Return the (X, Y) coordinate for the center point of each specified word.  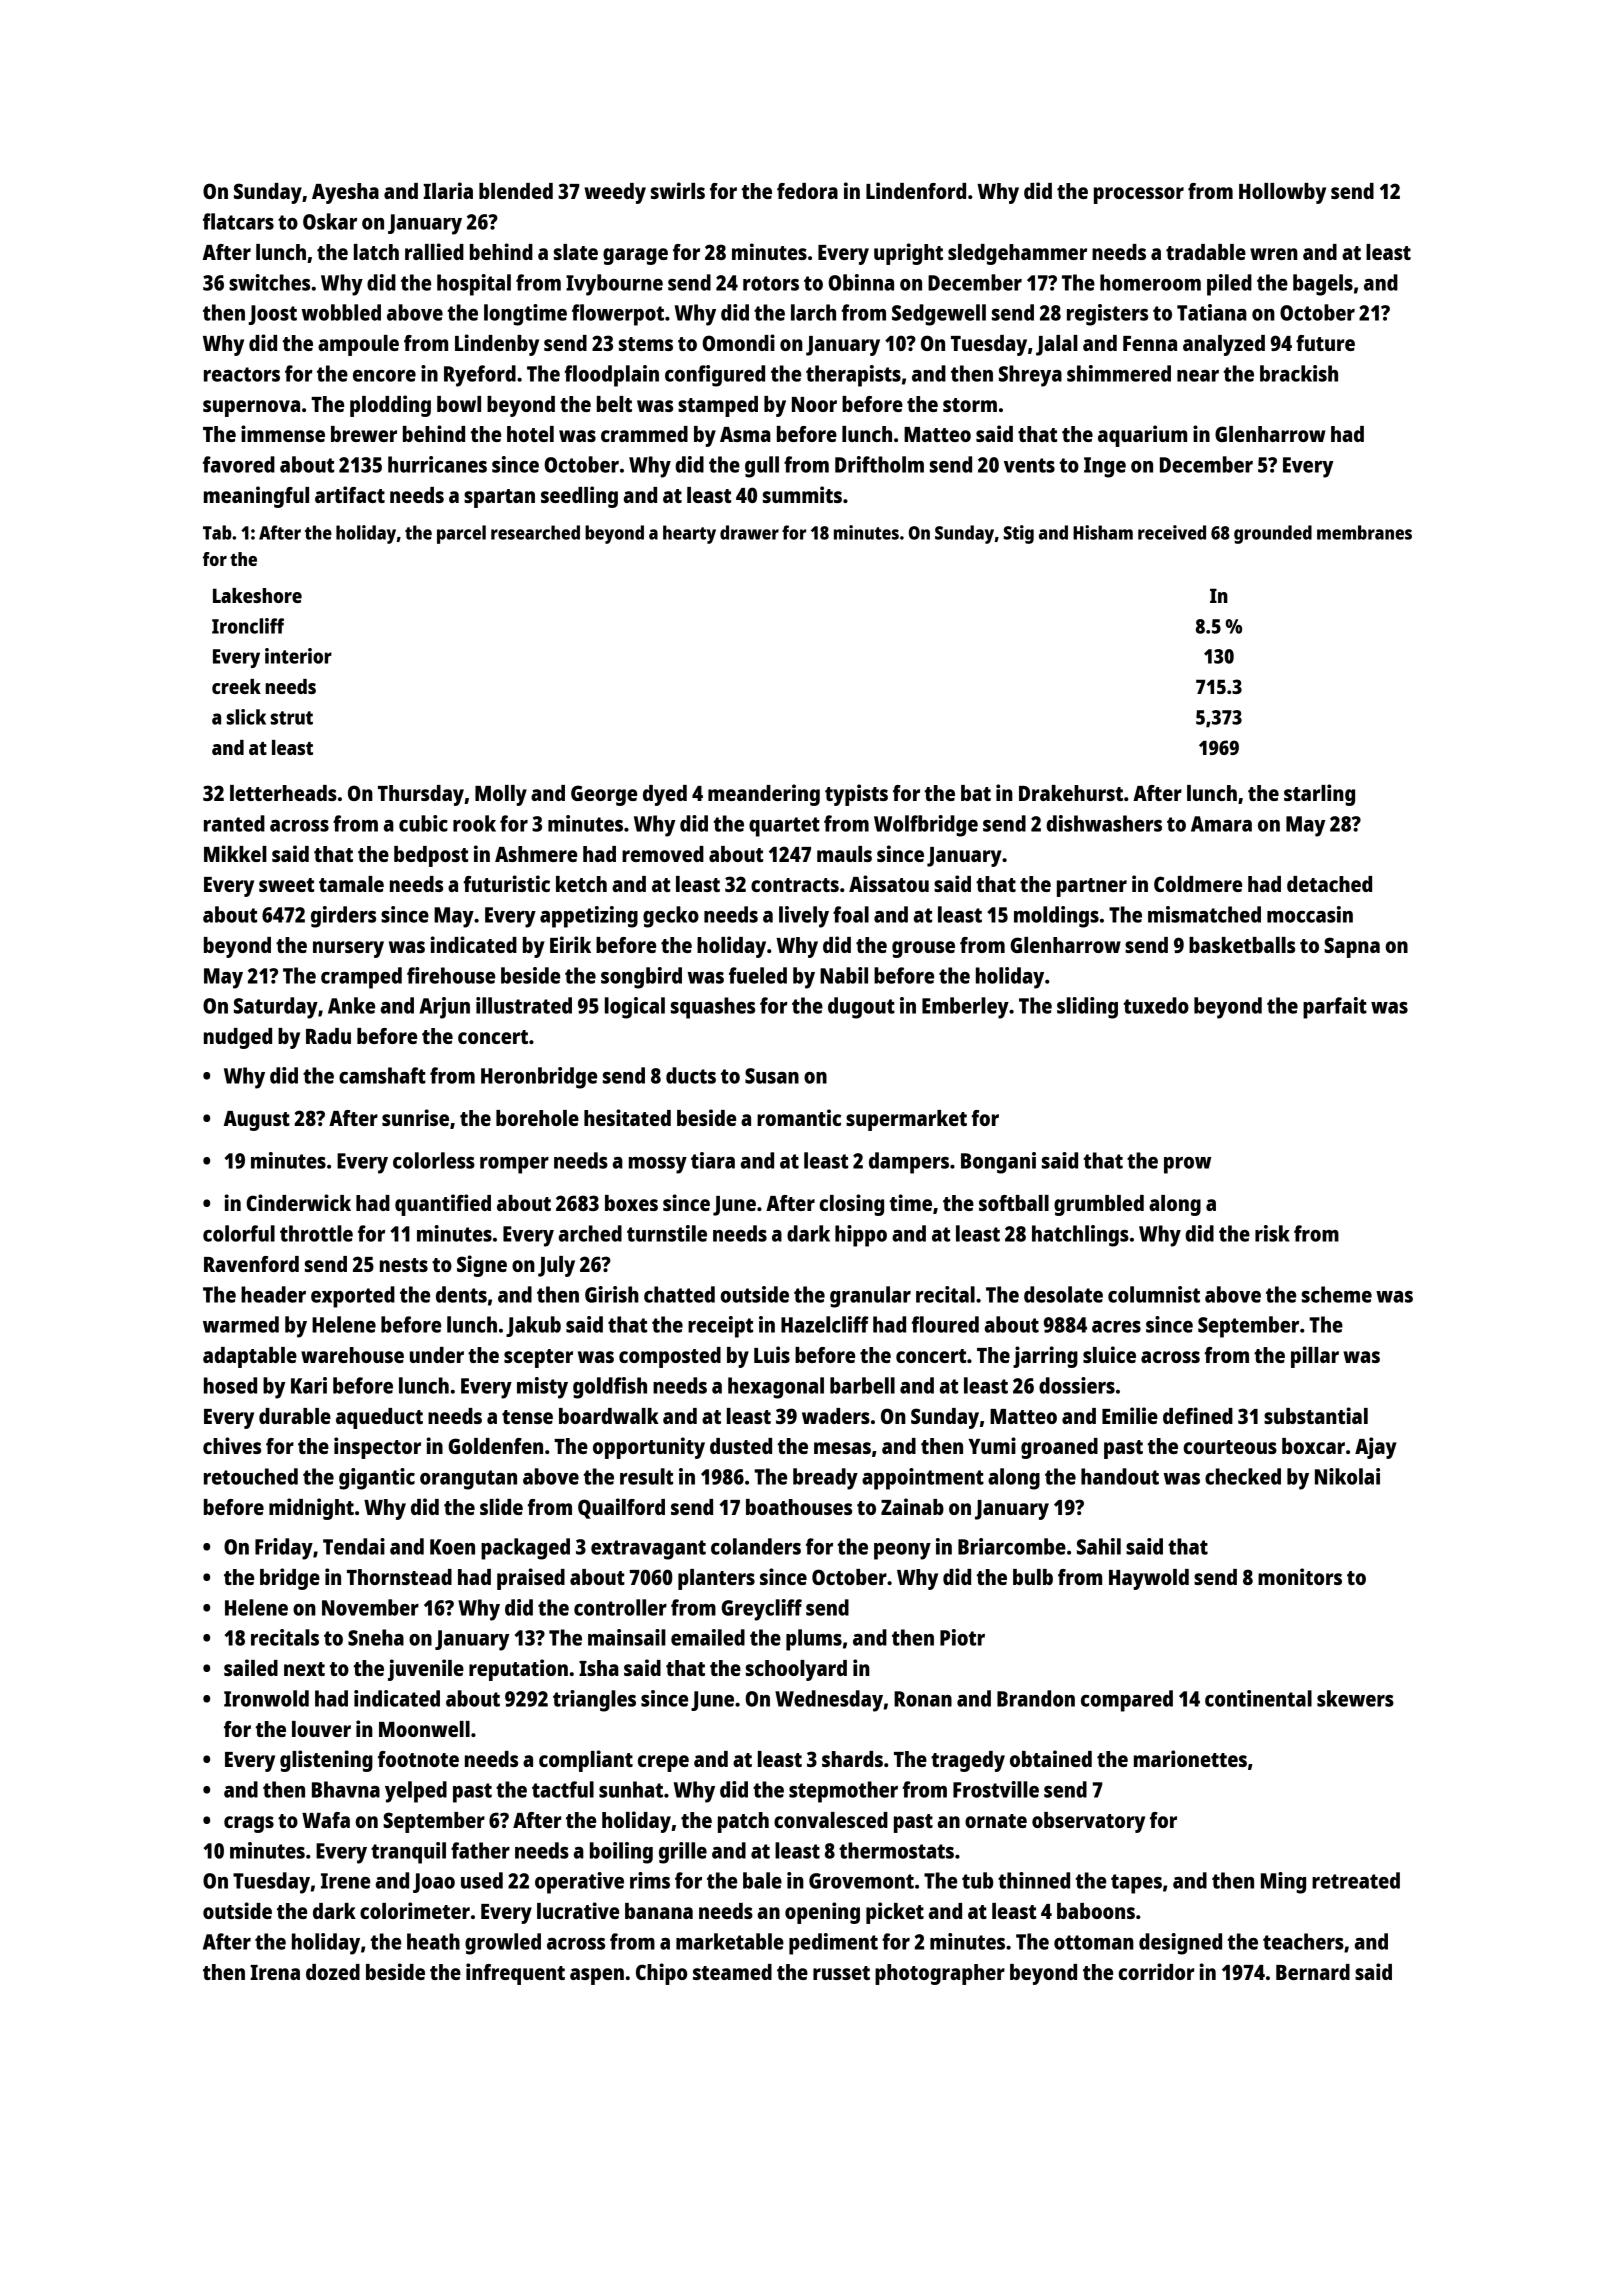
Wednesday (829, 1701)
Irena (275, 1972)
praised (531, 1579)
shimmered (1119, 373)
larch (813, 312)
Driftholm (879, 464)
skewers (1355, 1698)
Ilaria (448, 190)
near (1198, 376)
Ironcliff (248, 626)
